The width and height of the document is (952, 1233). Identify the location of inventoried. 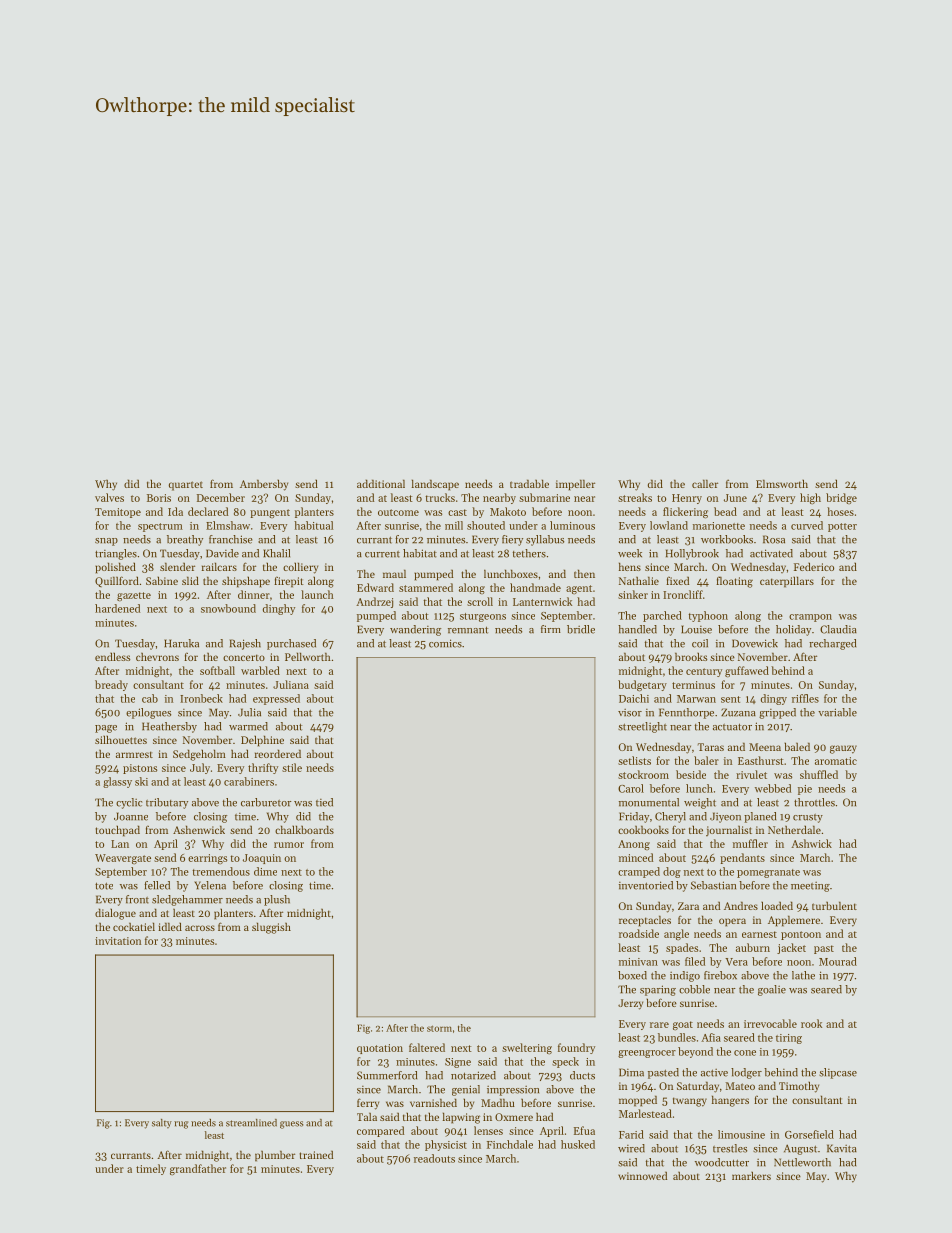
(646, 885).
